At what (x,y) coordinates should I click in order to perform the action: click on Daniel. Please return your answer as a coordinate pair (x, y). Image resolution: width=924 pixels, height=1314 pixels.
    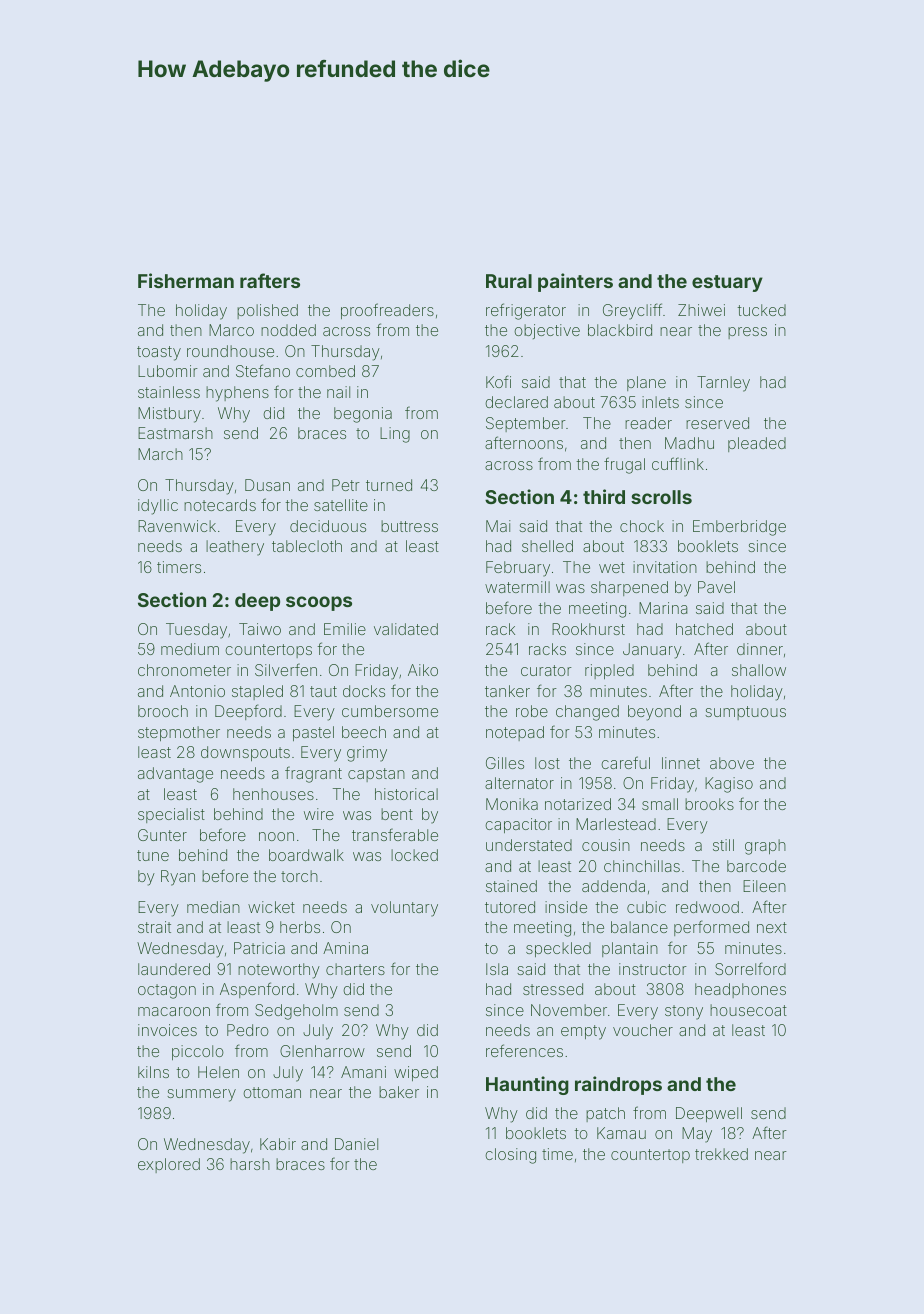
    Looking at the image, I should click on (356, 1144).
